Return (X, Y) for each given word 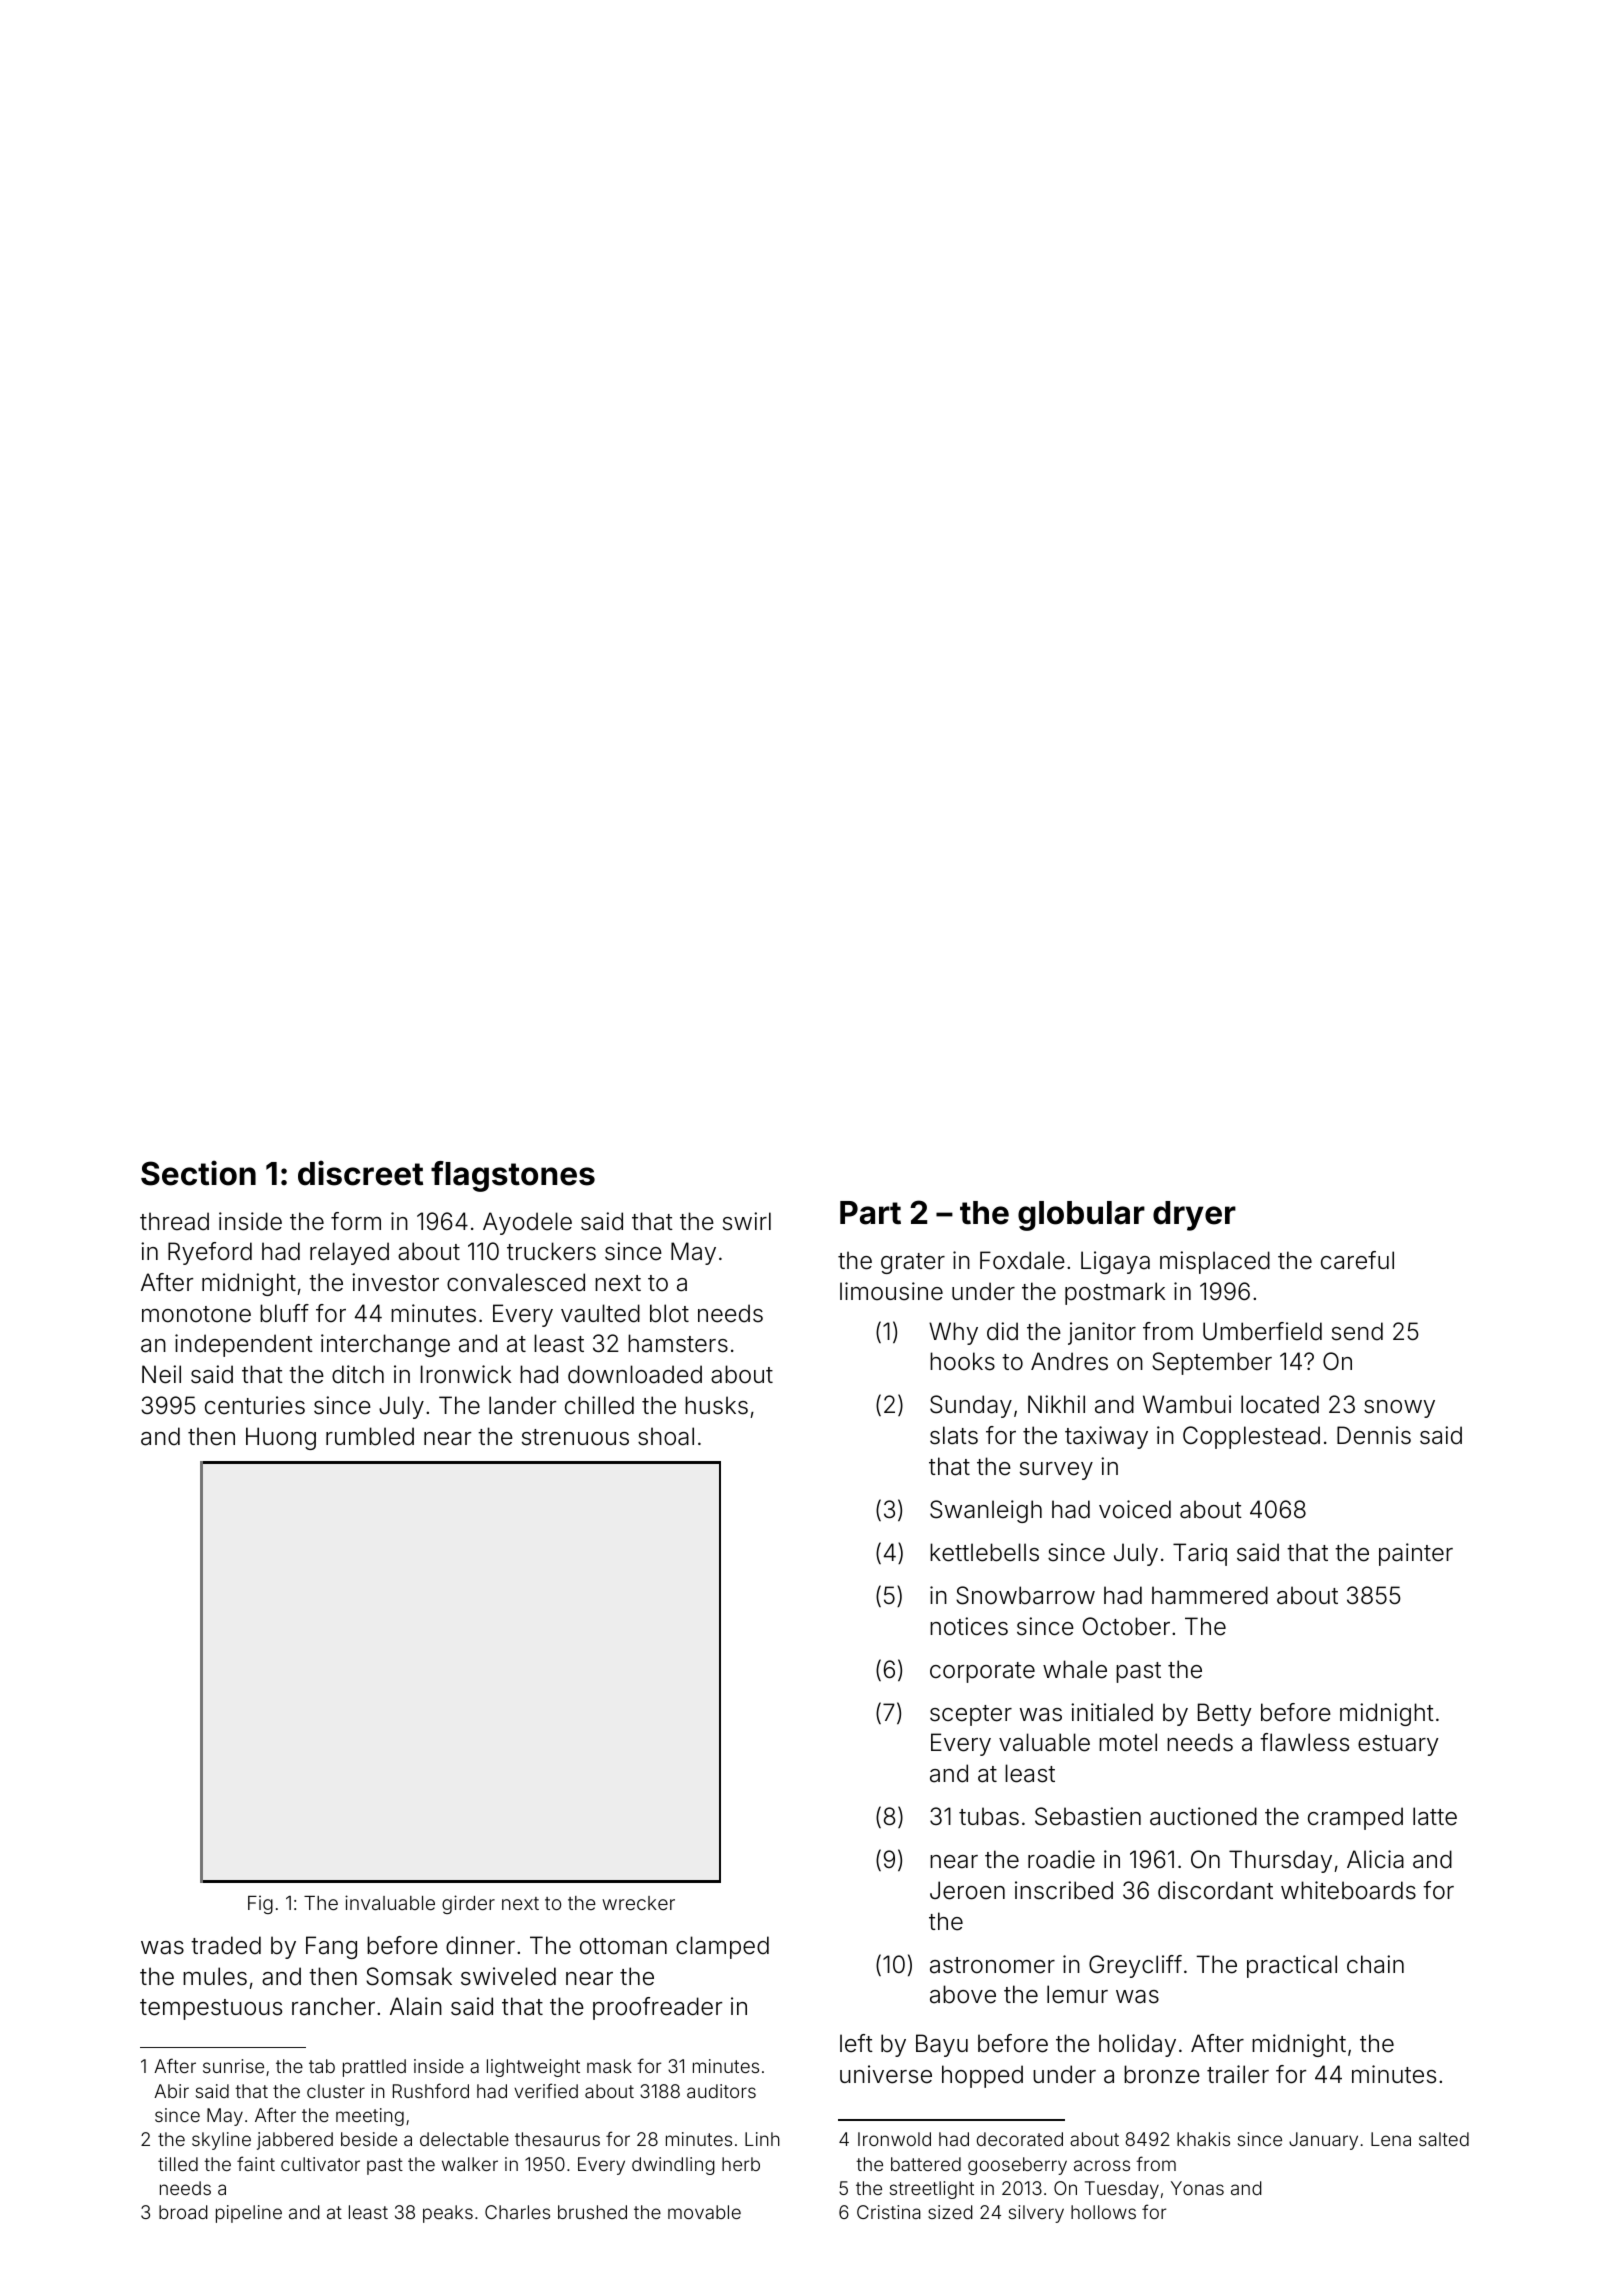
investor (395, 1282)
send (1357, 1331)
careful (1357, 1260)
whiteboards (1348, 1890)
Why (953, 1333)
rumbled (370, 1436)
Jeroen (967, 1890)
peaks (448, 2214)
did (1002, 1331)
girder (468, 1904)
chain (1375, 1964)
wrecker (638, 1903)
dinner (480, 1945)
